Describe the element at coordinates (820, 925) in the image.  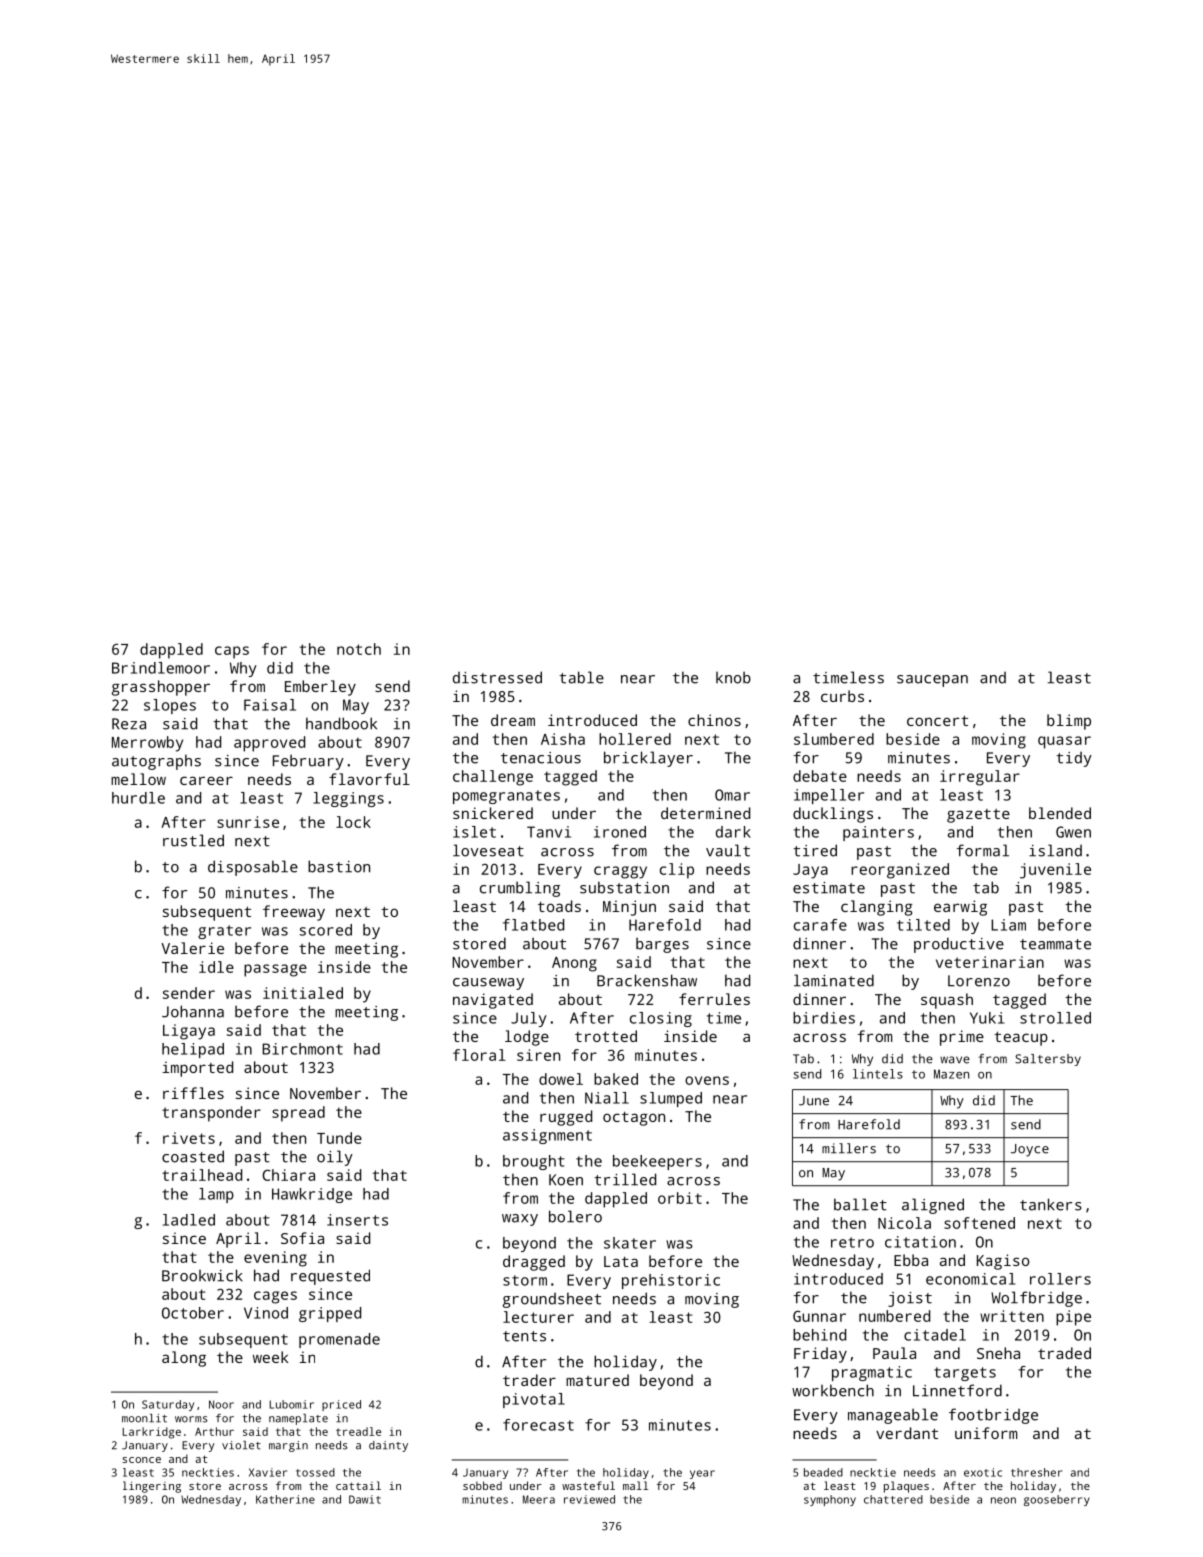
I see `carafe` at that location.
